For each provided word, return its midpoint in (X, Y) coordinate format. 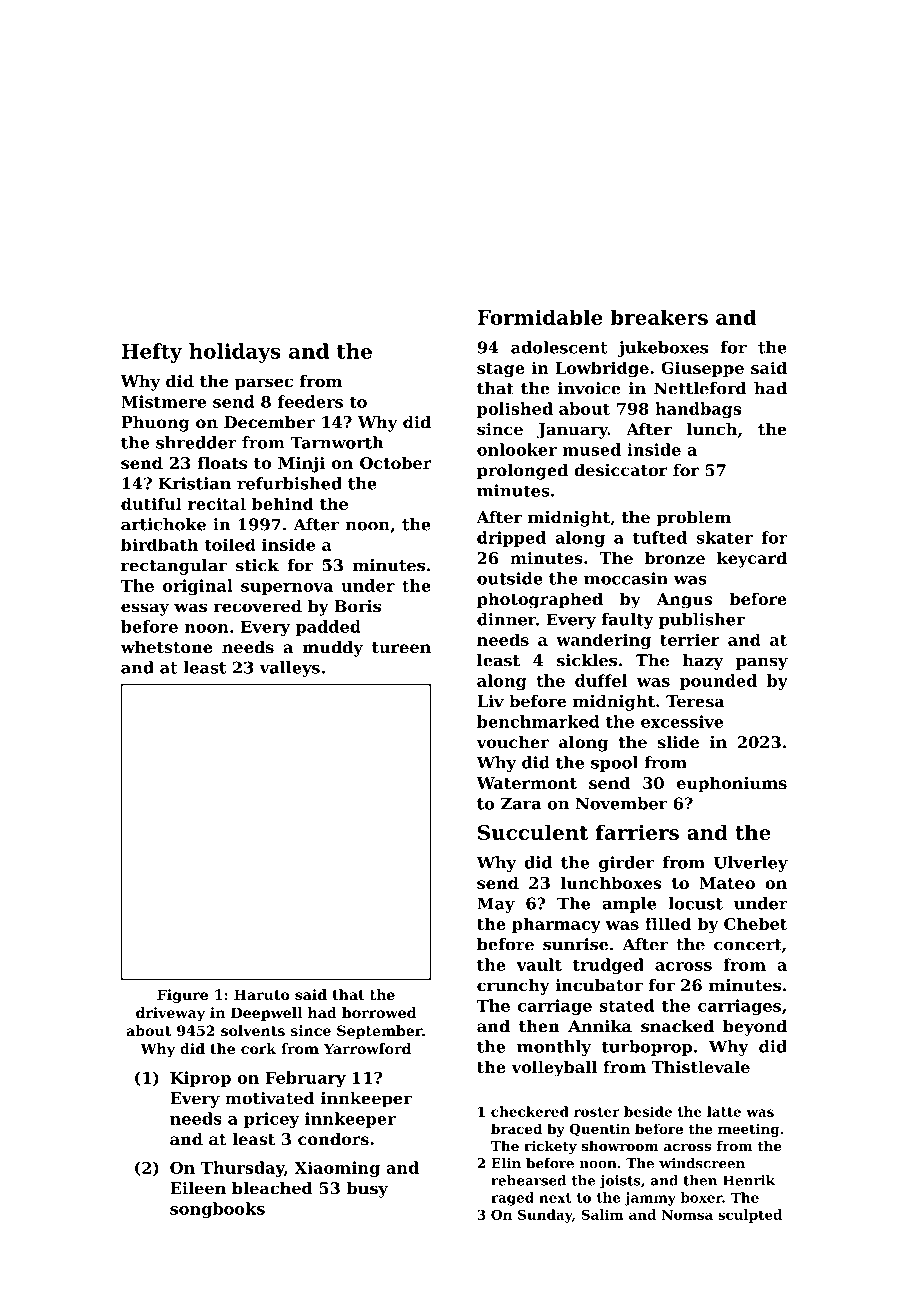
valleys (289, 669)
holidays (235, 353)
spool (614, 764)
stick (257, 565)
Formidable (540, 317)
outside (510, 578)
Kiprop (200, 1079)
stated (627, 1005)
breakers (659, 317)
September (379, 1032)
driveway (170, 1014)
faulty (627, 621)
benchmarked (538, 721)
